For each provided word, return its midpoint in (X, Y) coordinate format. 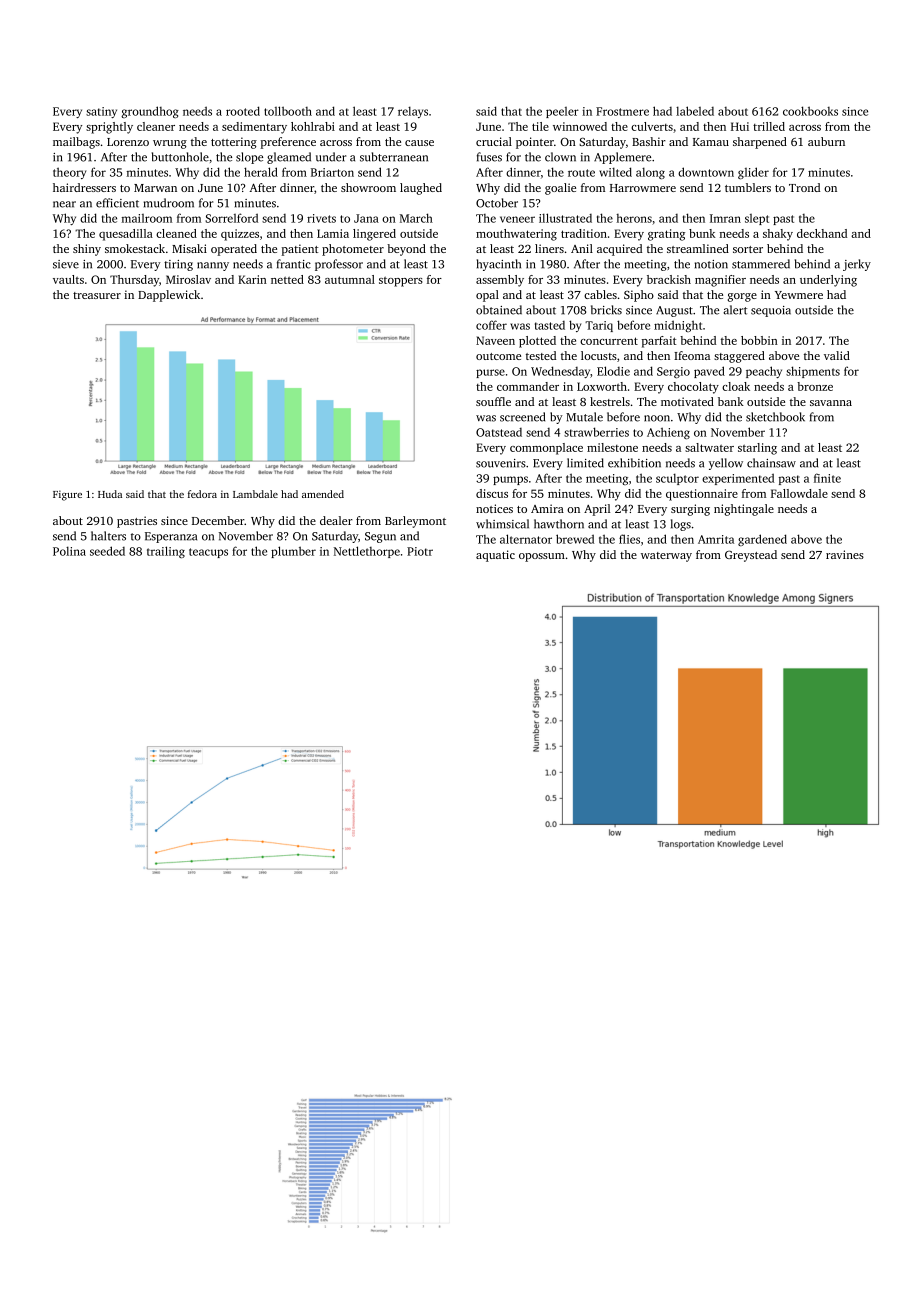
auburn (826, 141)
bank (731, 401)
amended (323, 494)
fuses (489, 157)
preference (288, 143)
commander (528, 386)
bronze (815, 386)
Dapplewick (169, 296)
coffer (491, 325)
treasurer (97, 295)
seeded (107, 551)
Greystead (751, 556)
